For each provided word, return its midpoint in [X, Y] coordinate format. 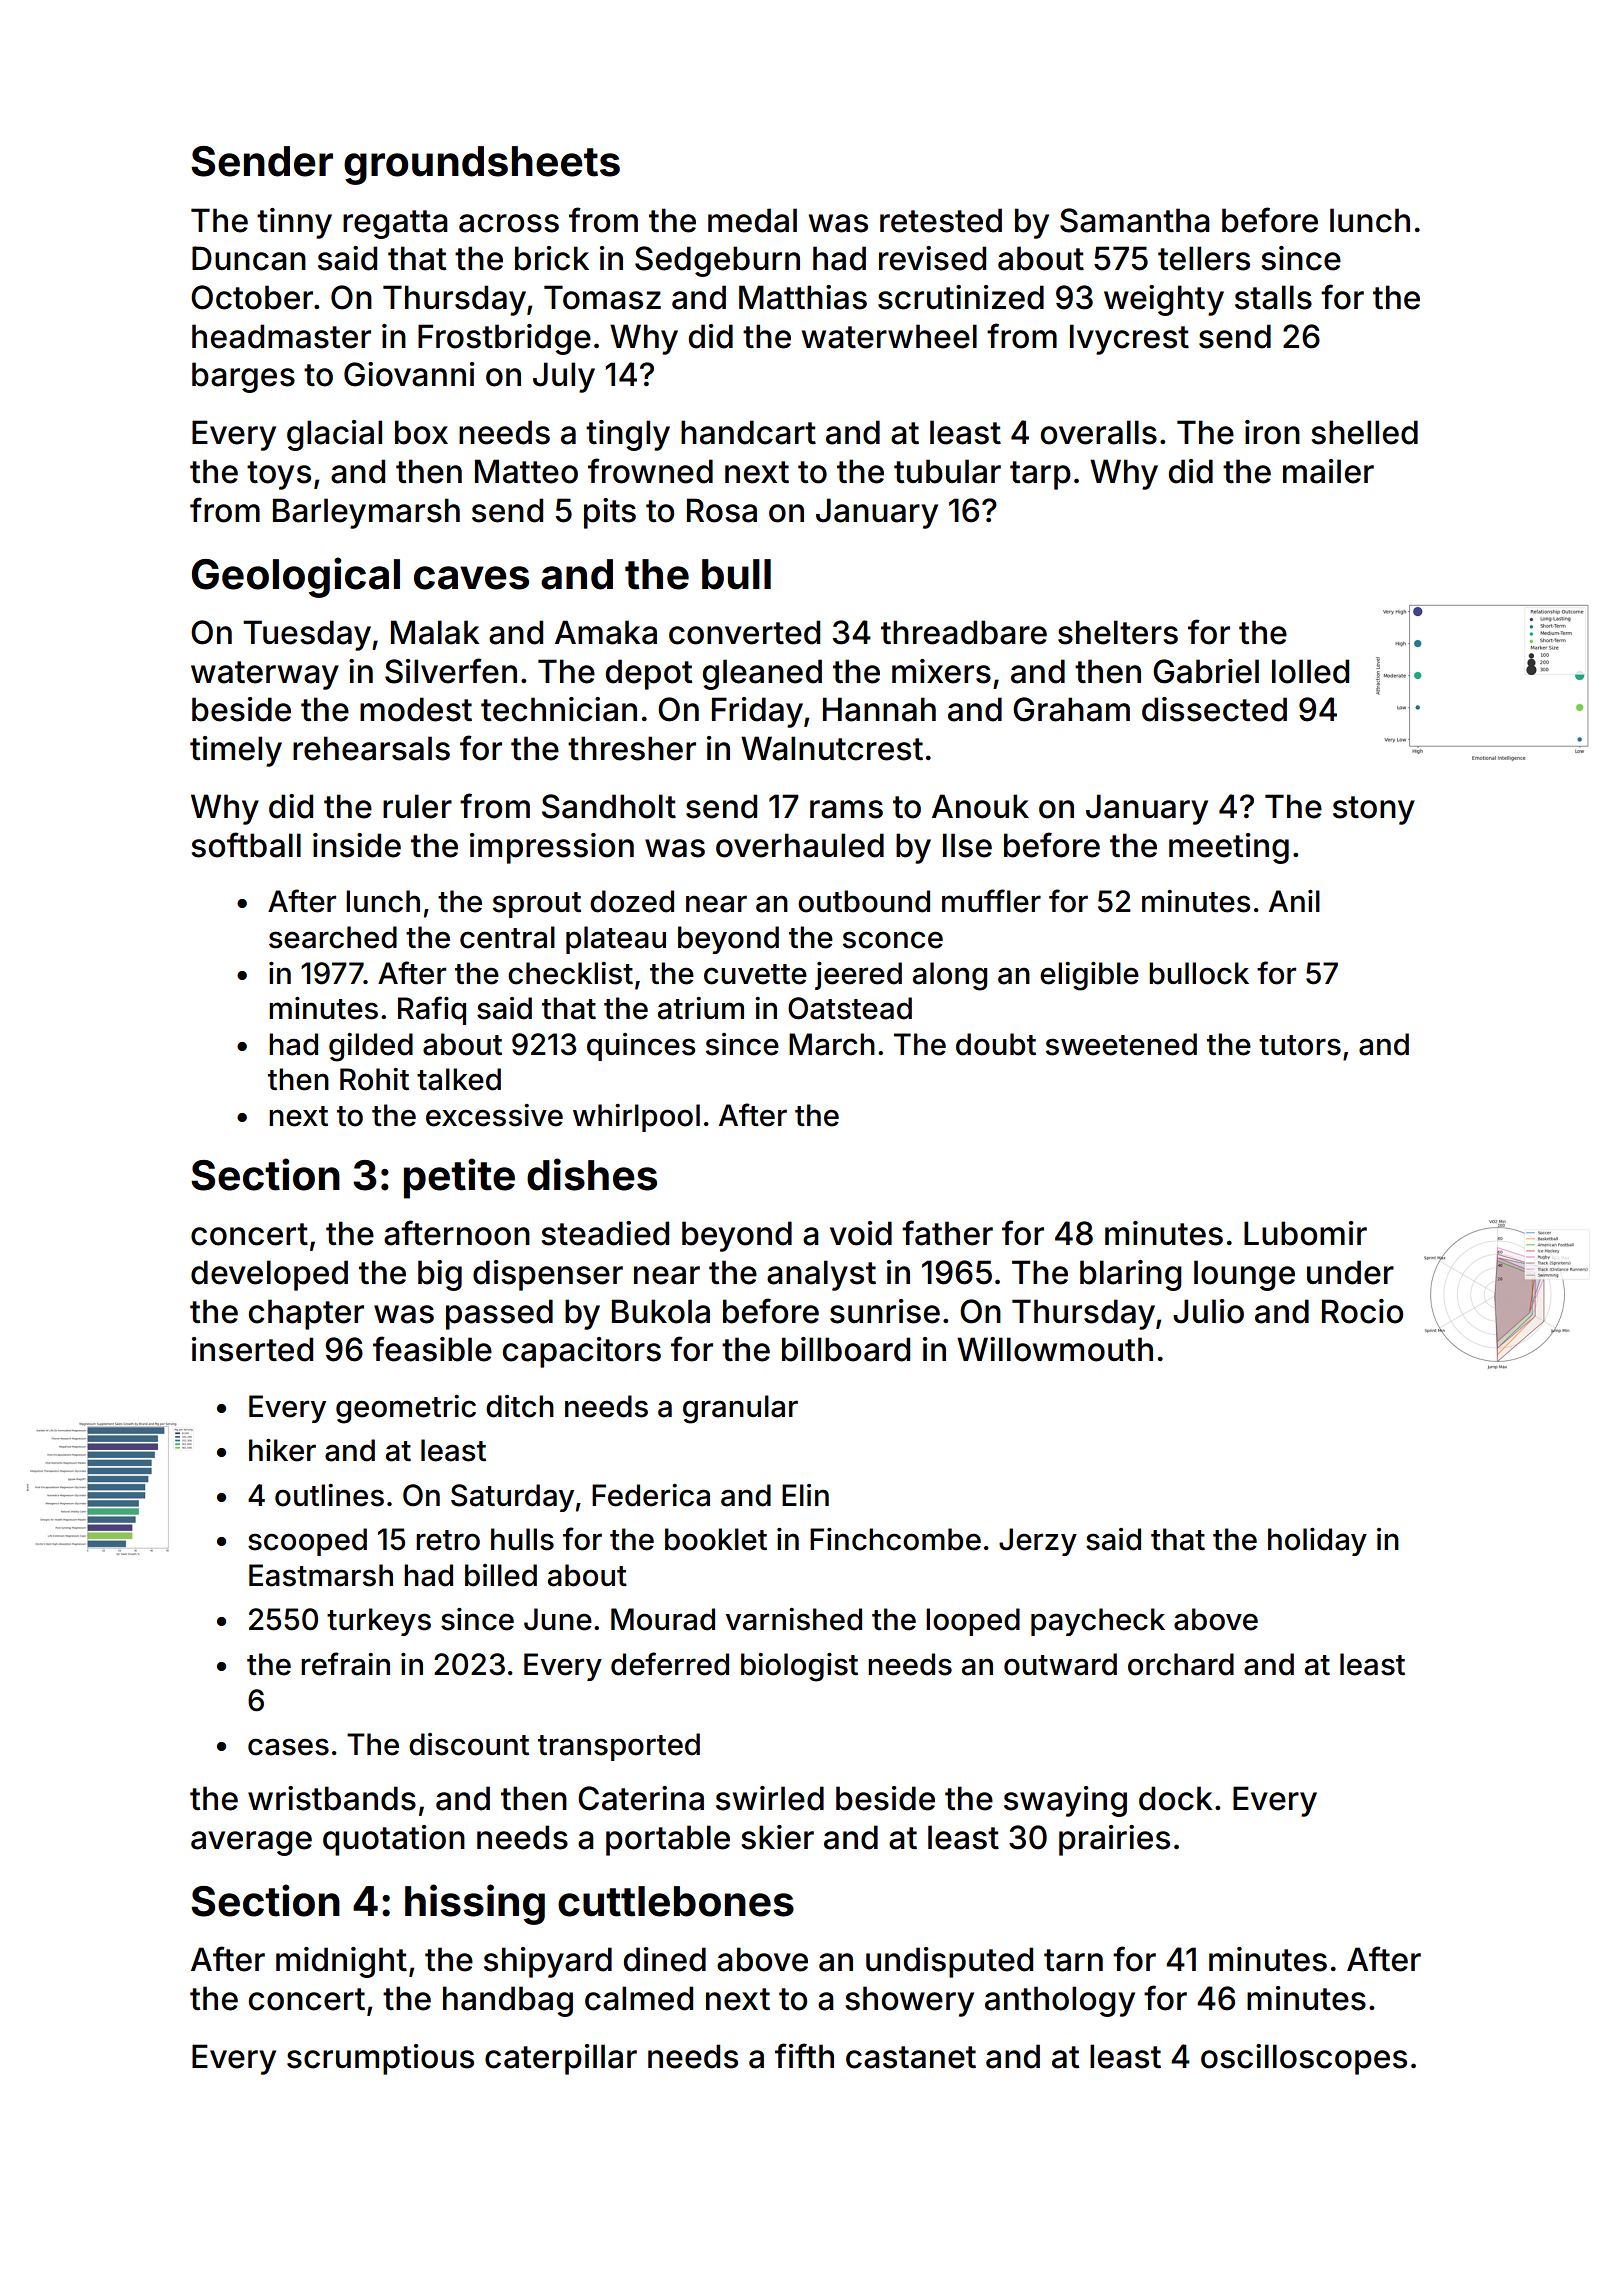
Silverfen [451, 671]
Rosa [722, 510]
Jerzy [1038, 1542]
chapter [306, 1314]
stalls [1273, 297]
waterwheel [889, 336]
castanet [911, 2057]
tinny [294, 223]
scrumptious [380, 2059]
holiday [1317, 1542]
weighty [1164, 300]
